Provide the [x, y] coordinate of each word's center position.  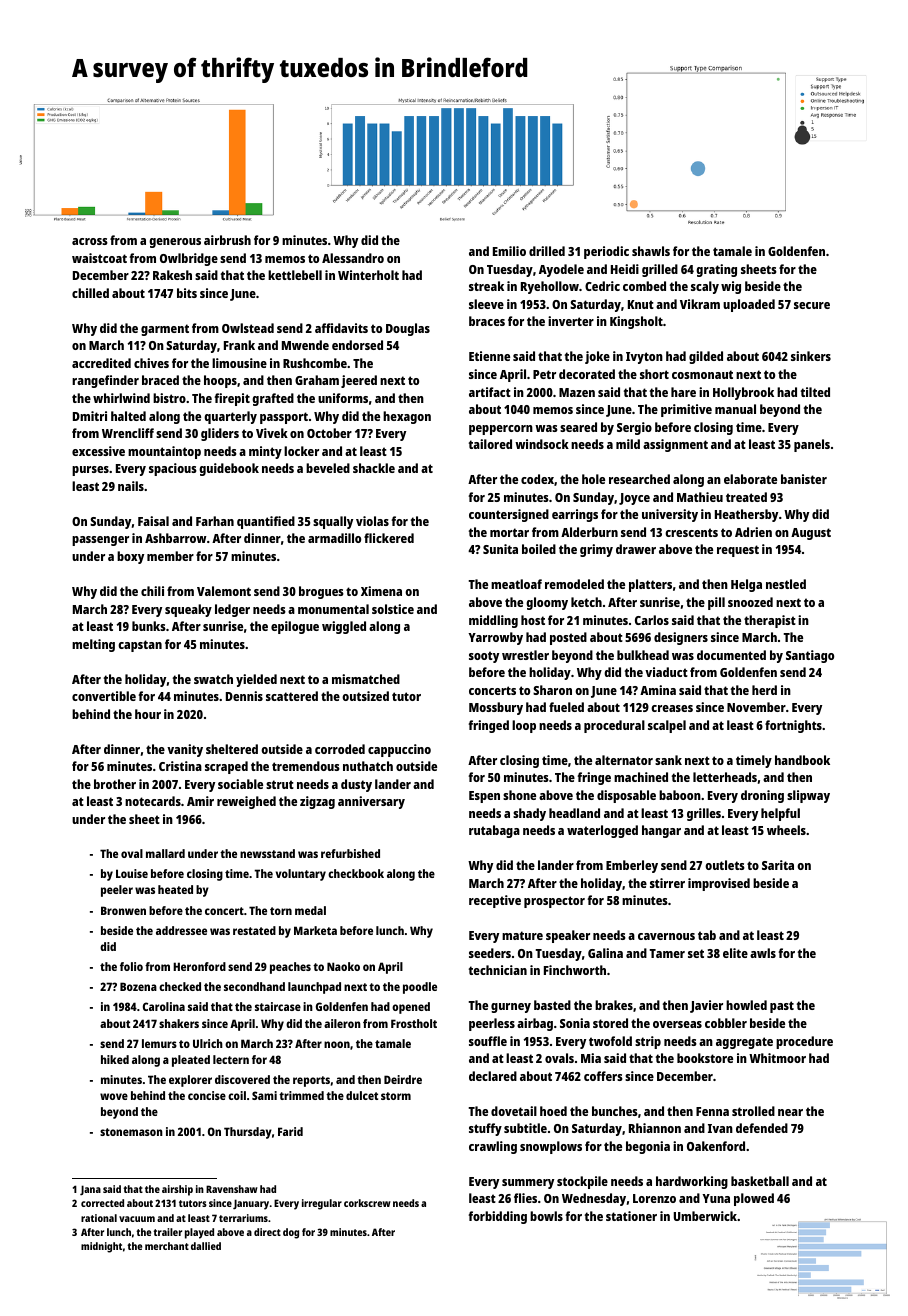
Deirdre [403, 1079]
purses [90, 471]
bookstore [705, 1058]
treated [746, 497]
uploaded [749, 305]
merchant [167, 1246]
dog [291, 1233]
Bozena [138, 986]
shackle [374, 468]
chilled [90, 293]
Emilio [509, 251]
